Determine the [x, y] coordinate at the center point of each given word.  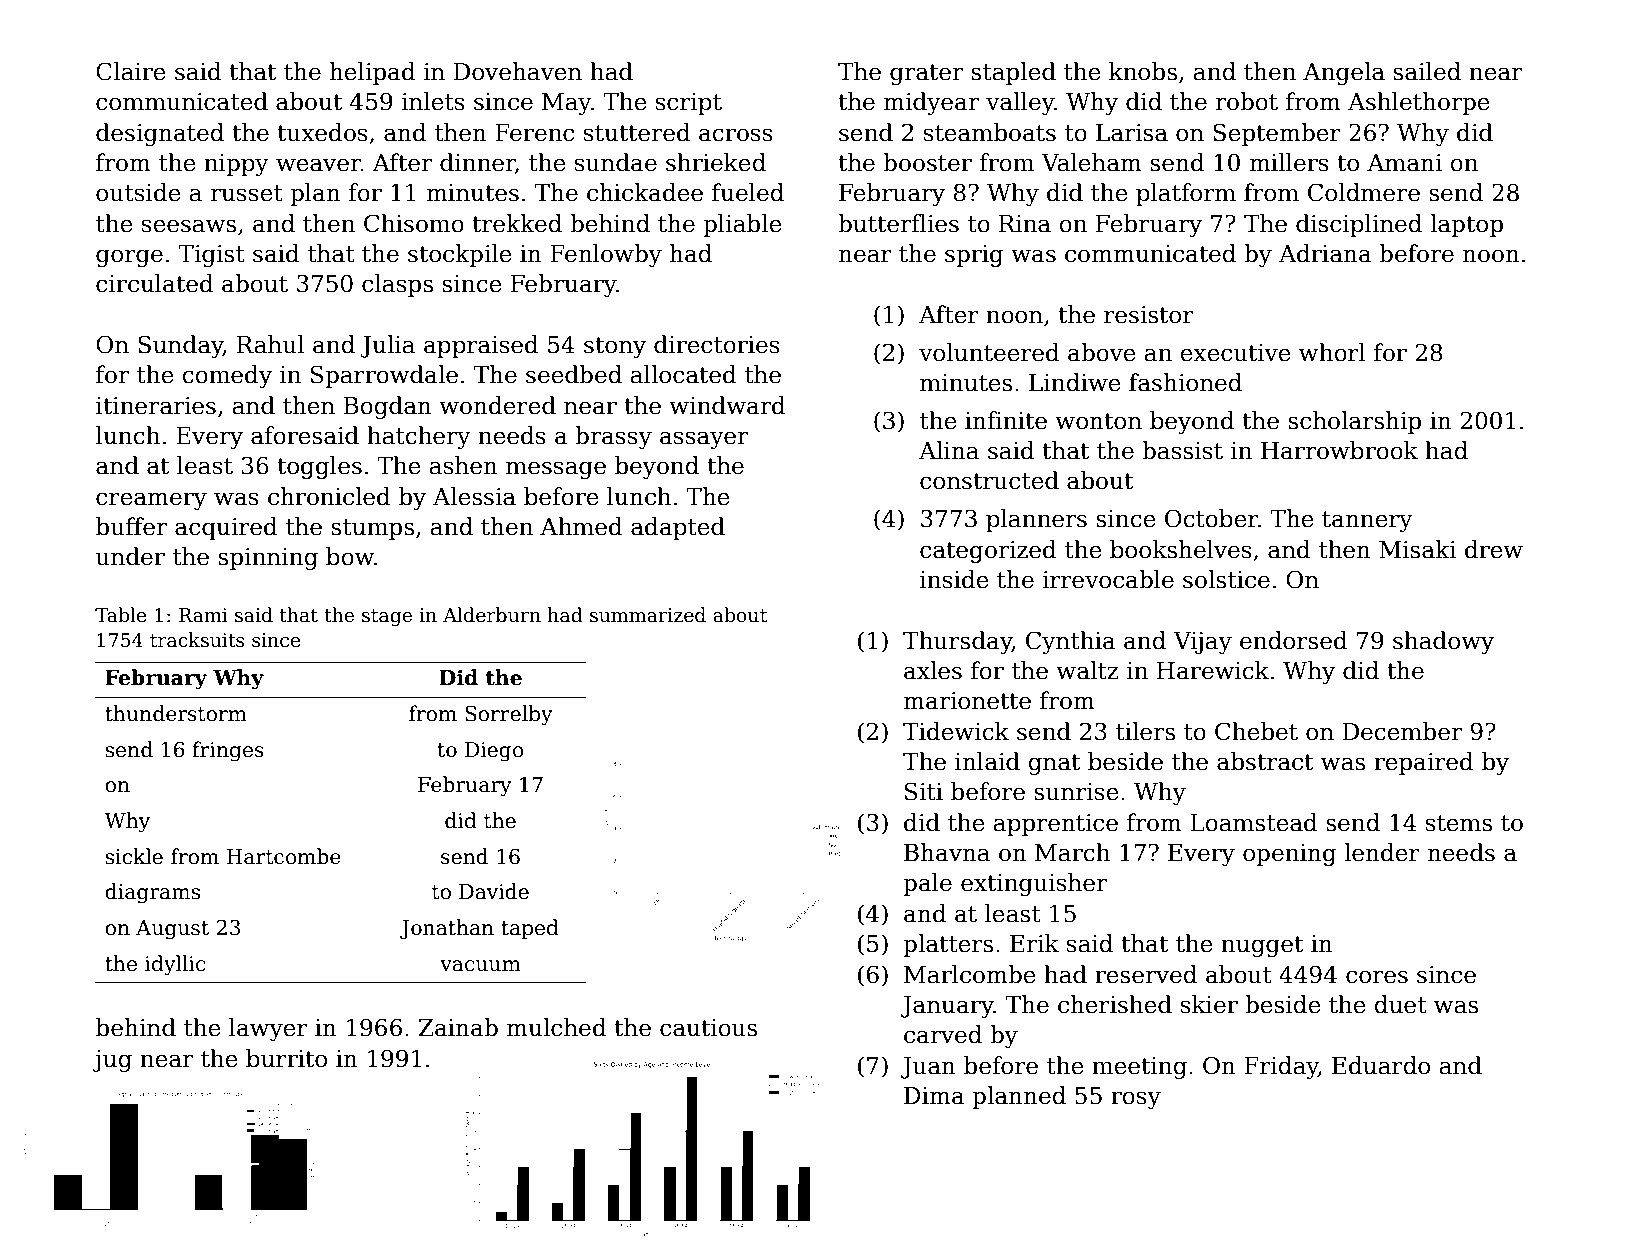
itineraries [156, 406]
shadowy [1443, 642]
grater [926, 74]
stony [615, 347]
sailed [1427, 71]
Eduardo [1381, 1065]
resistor [1149, 315]
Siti [924, 791]
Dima [934, 1096]
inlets [433, 101]
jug [112, 1061]
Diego [494, 752]
